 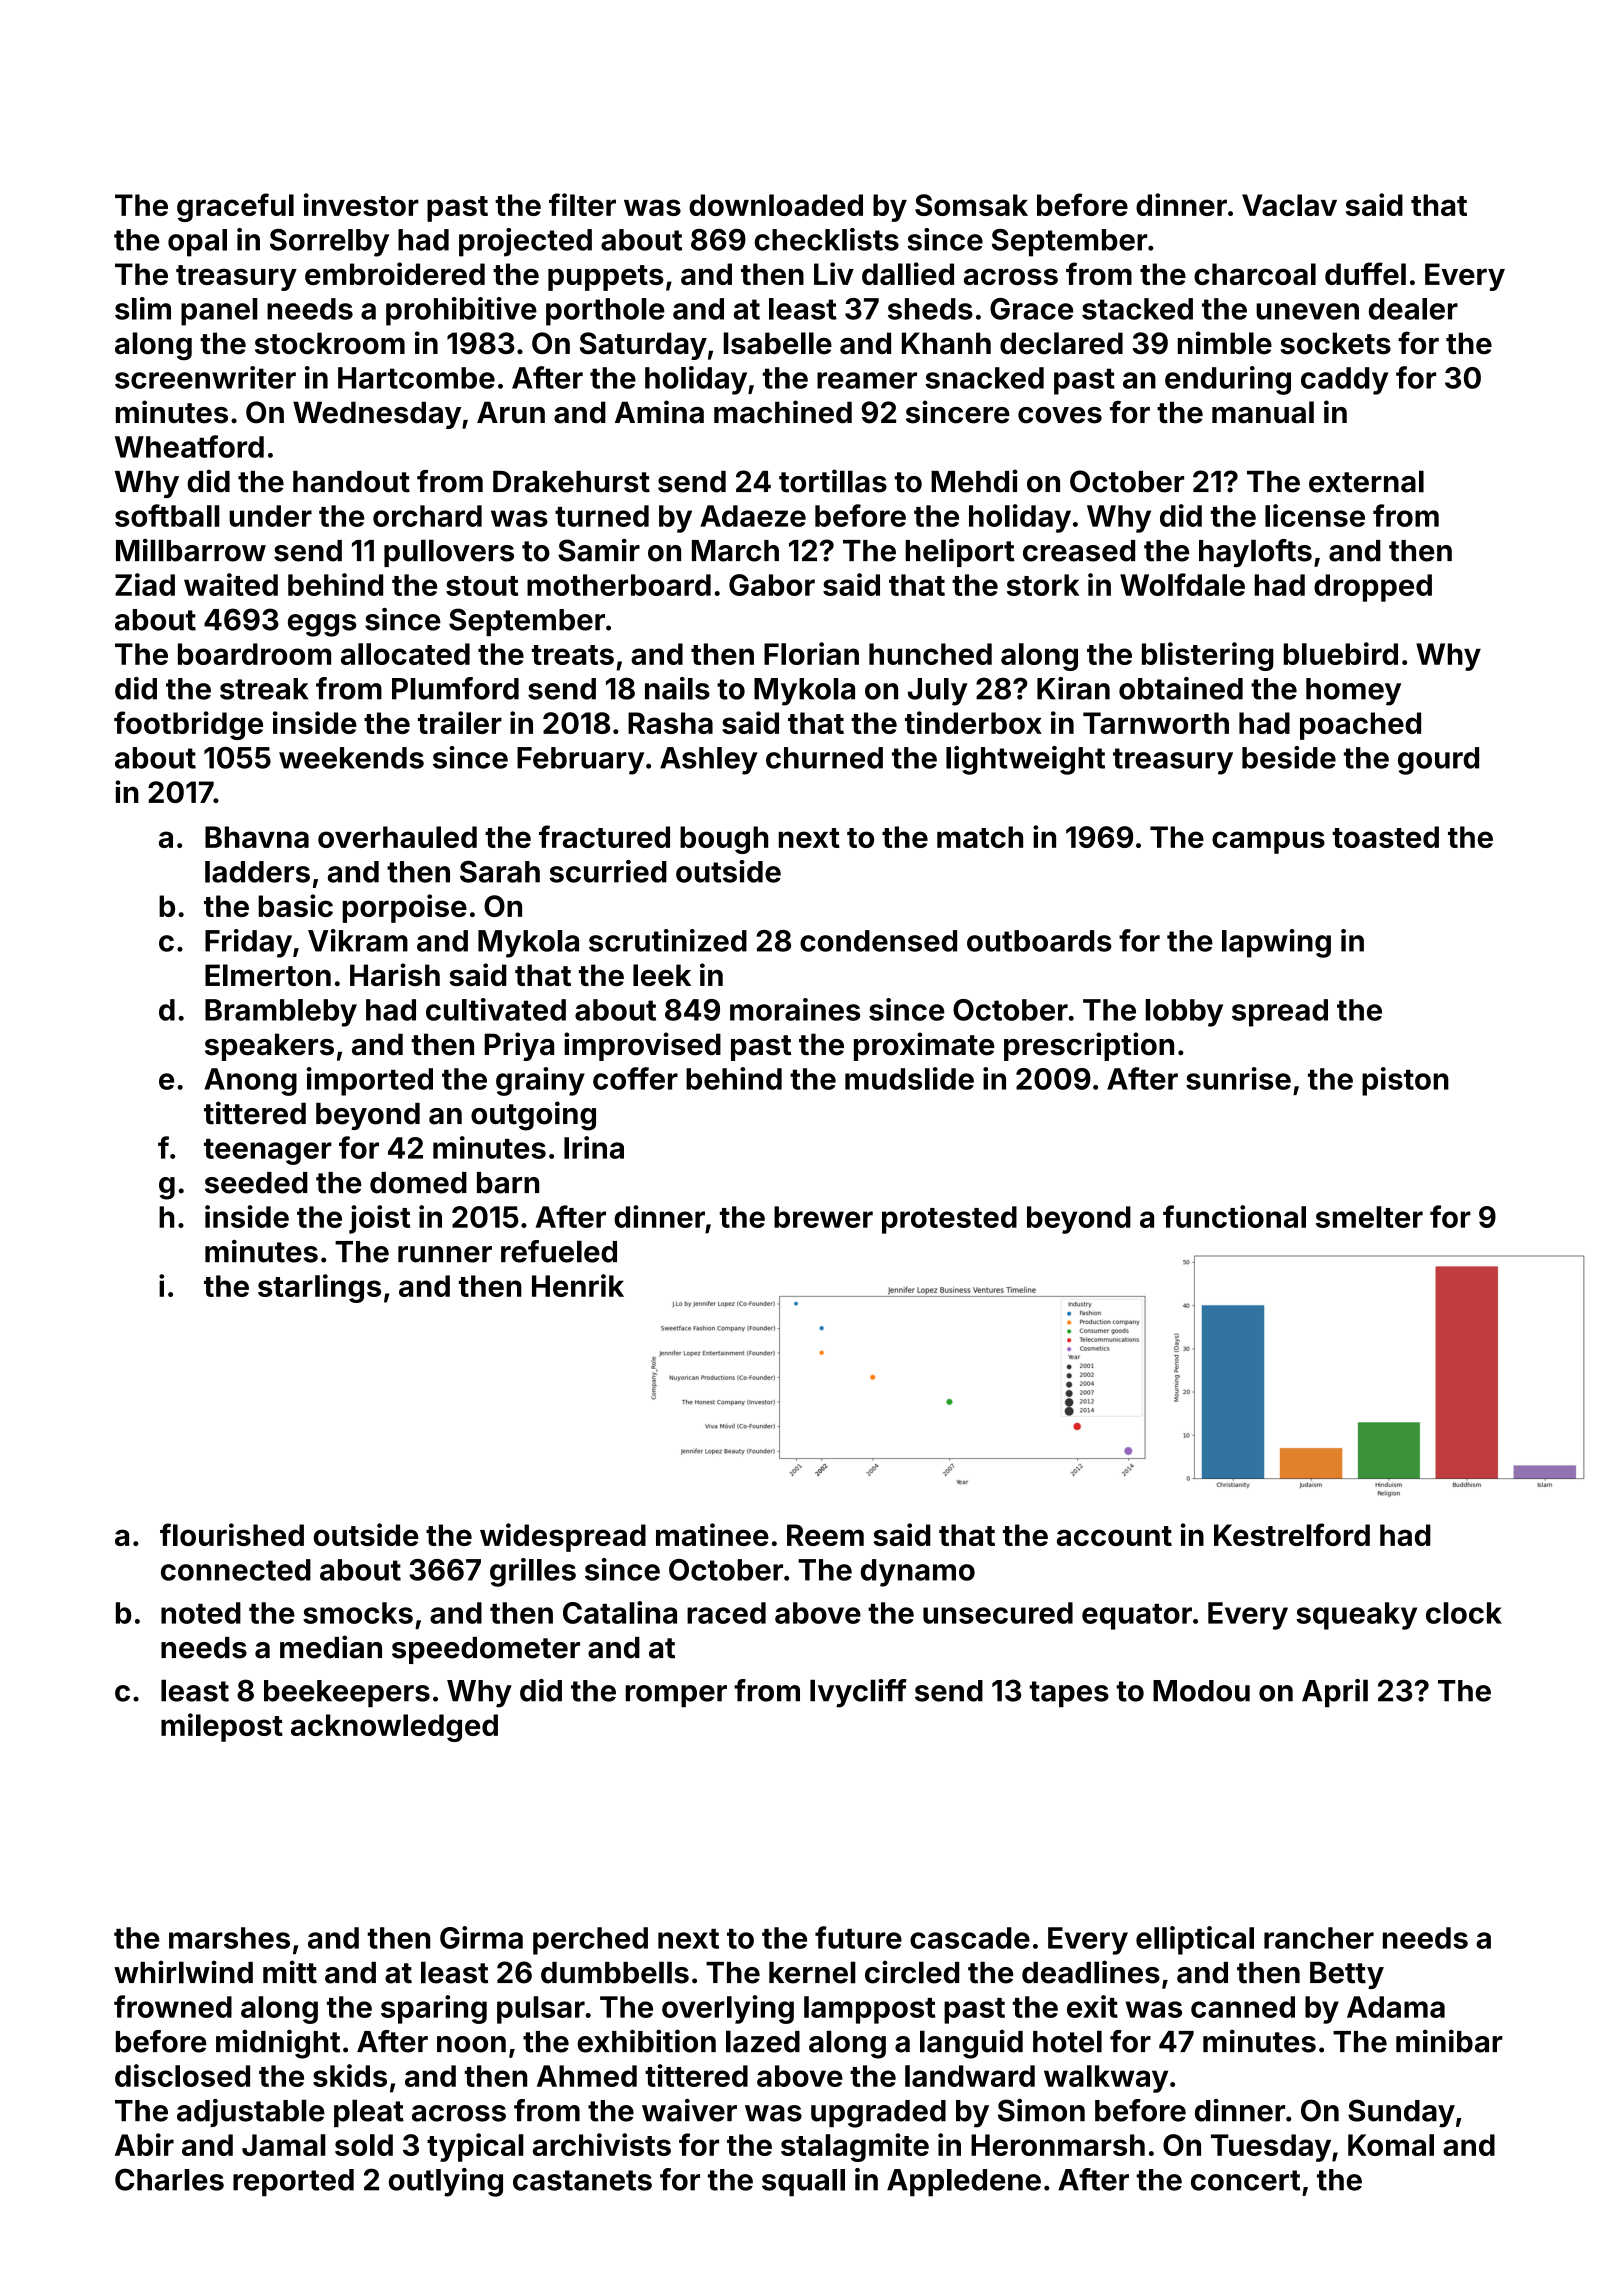 I want to click on Charles, so click(x=169, y=2179).
